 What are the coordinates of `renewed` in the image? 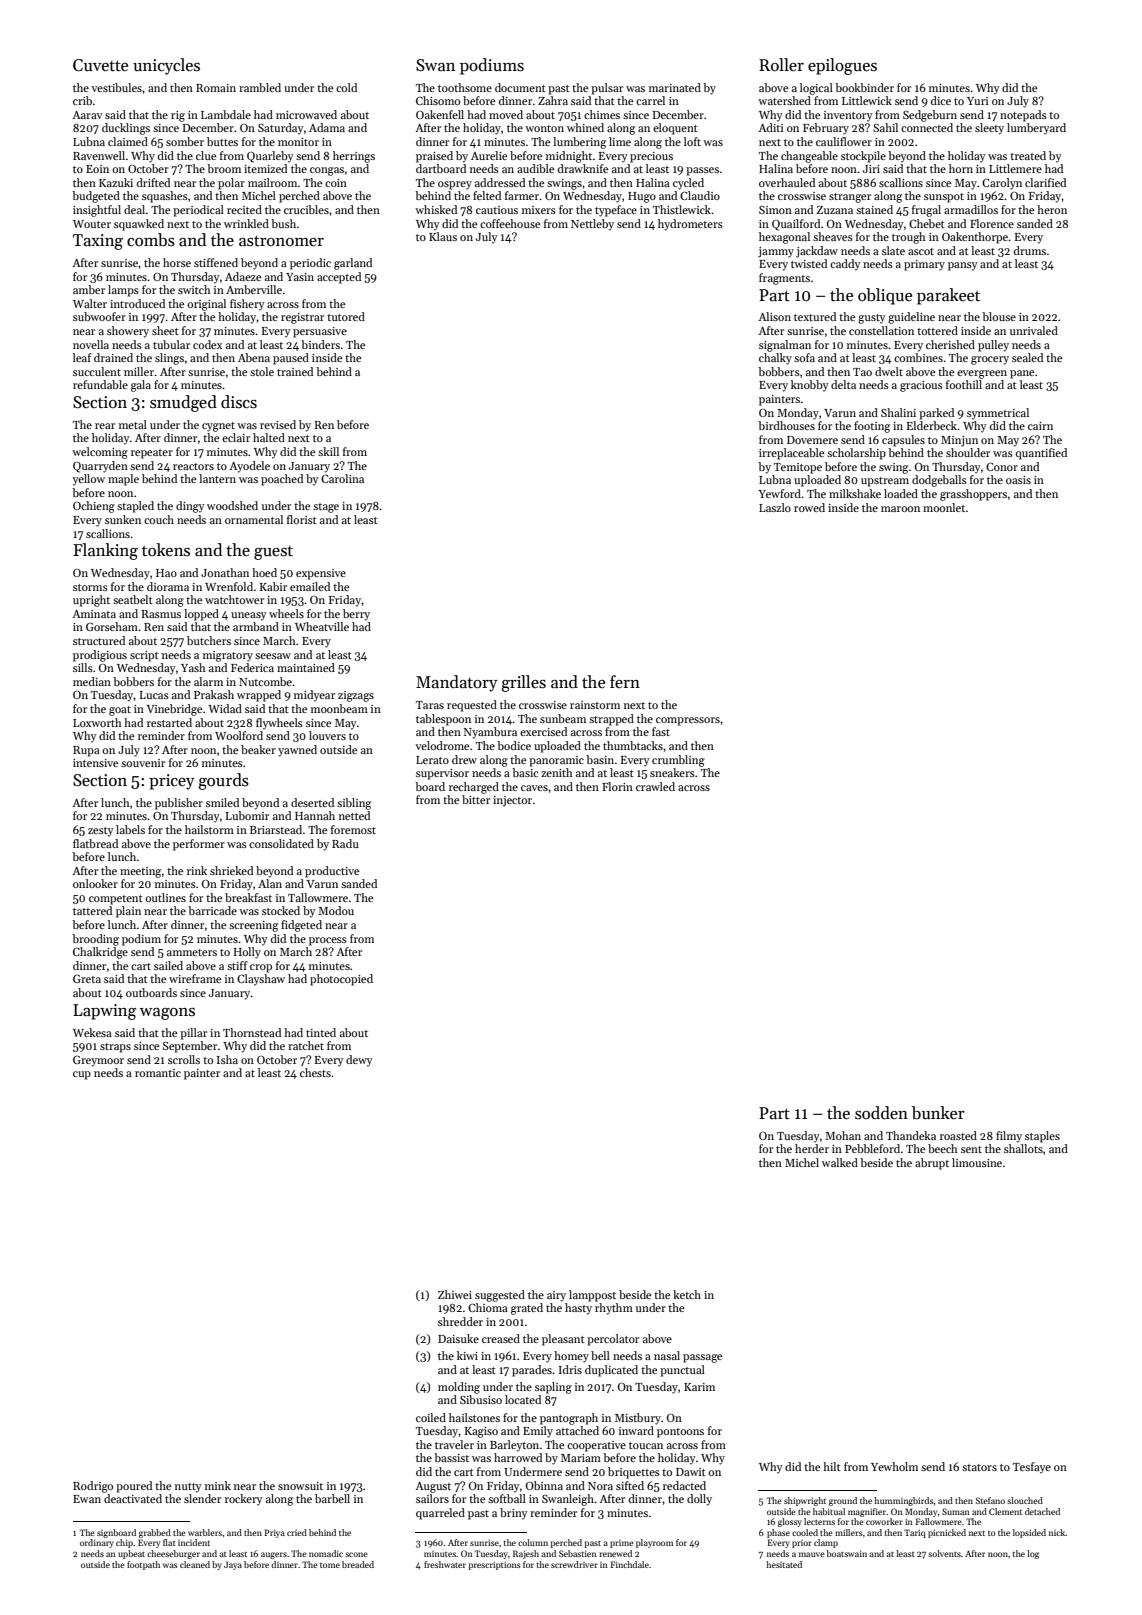 It's located at (615, 1553).
